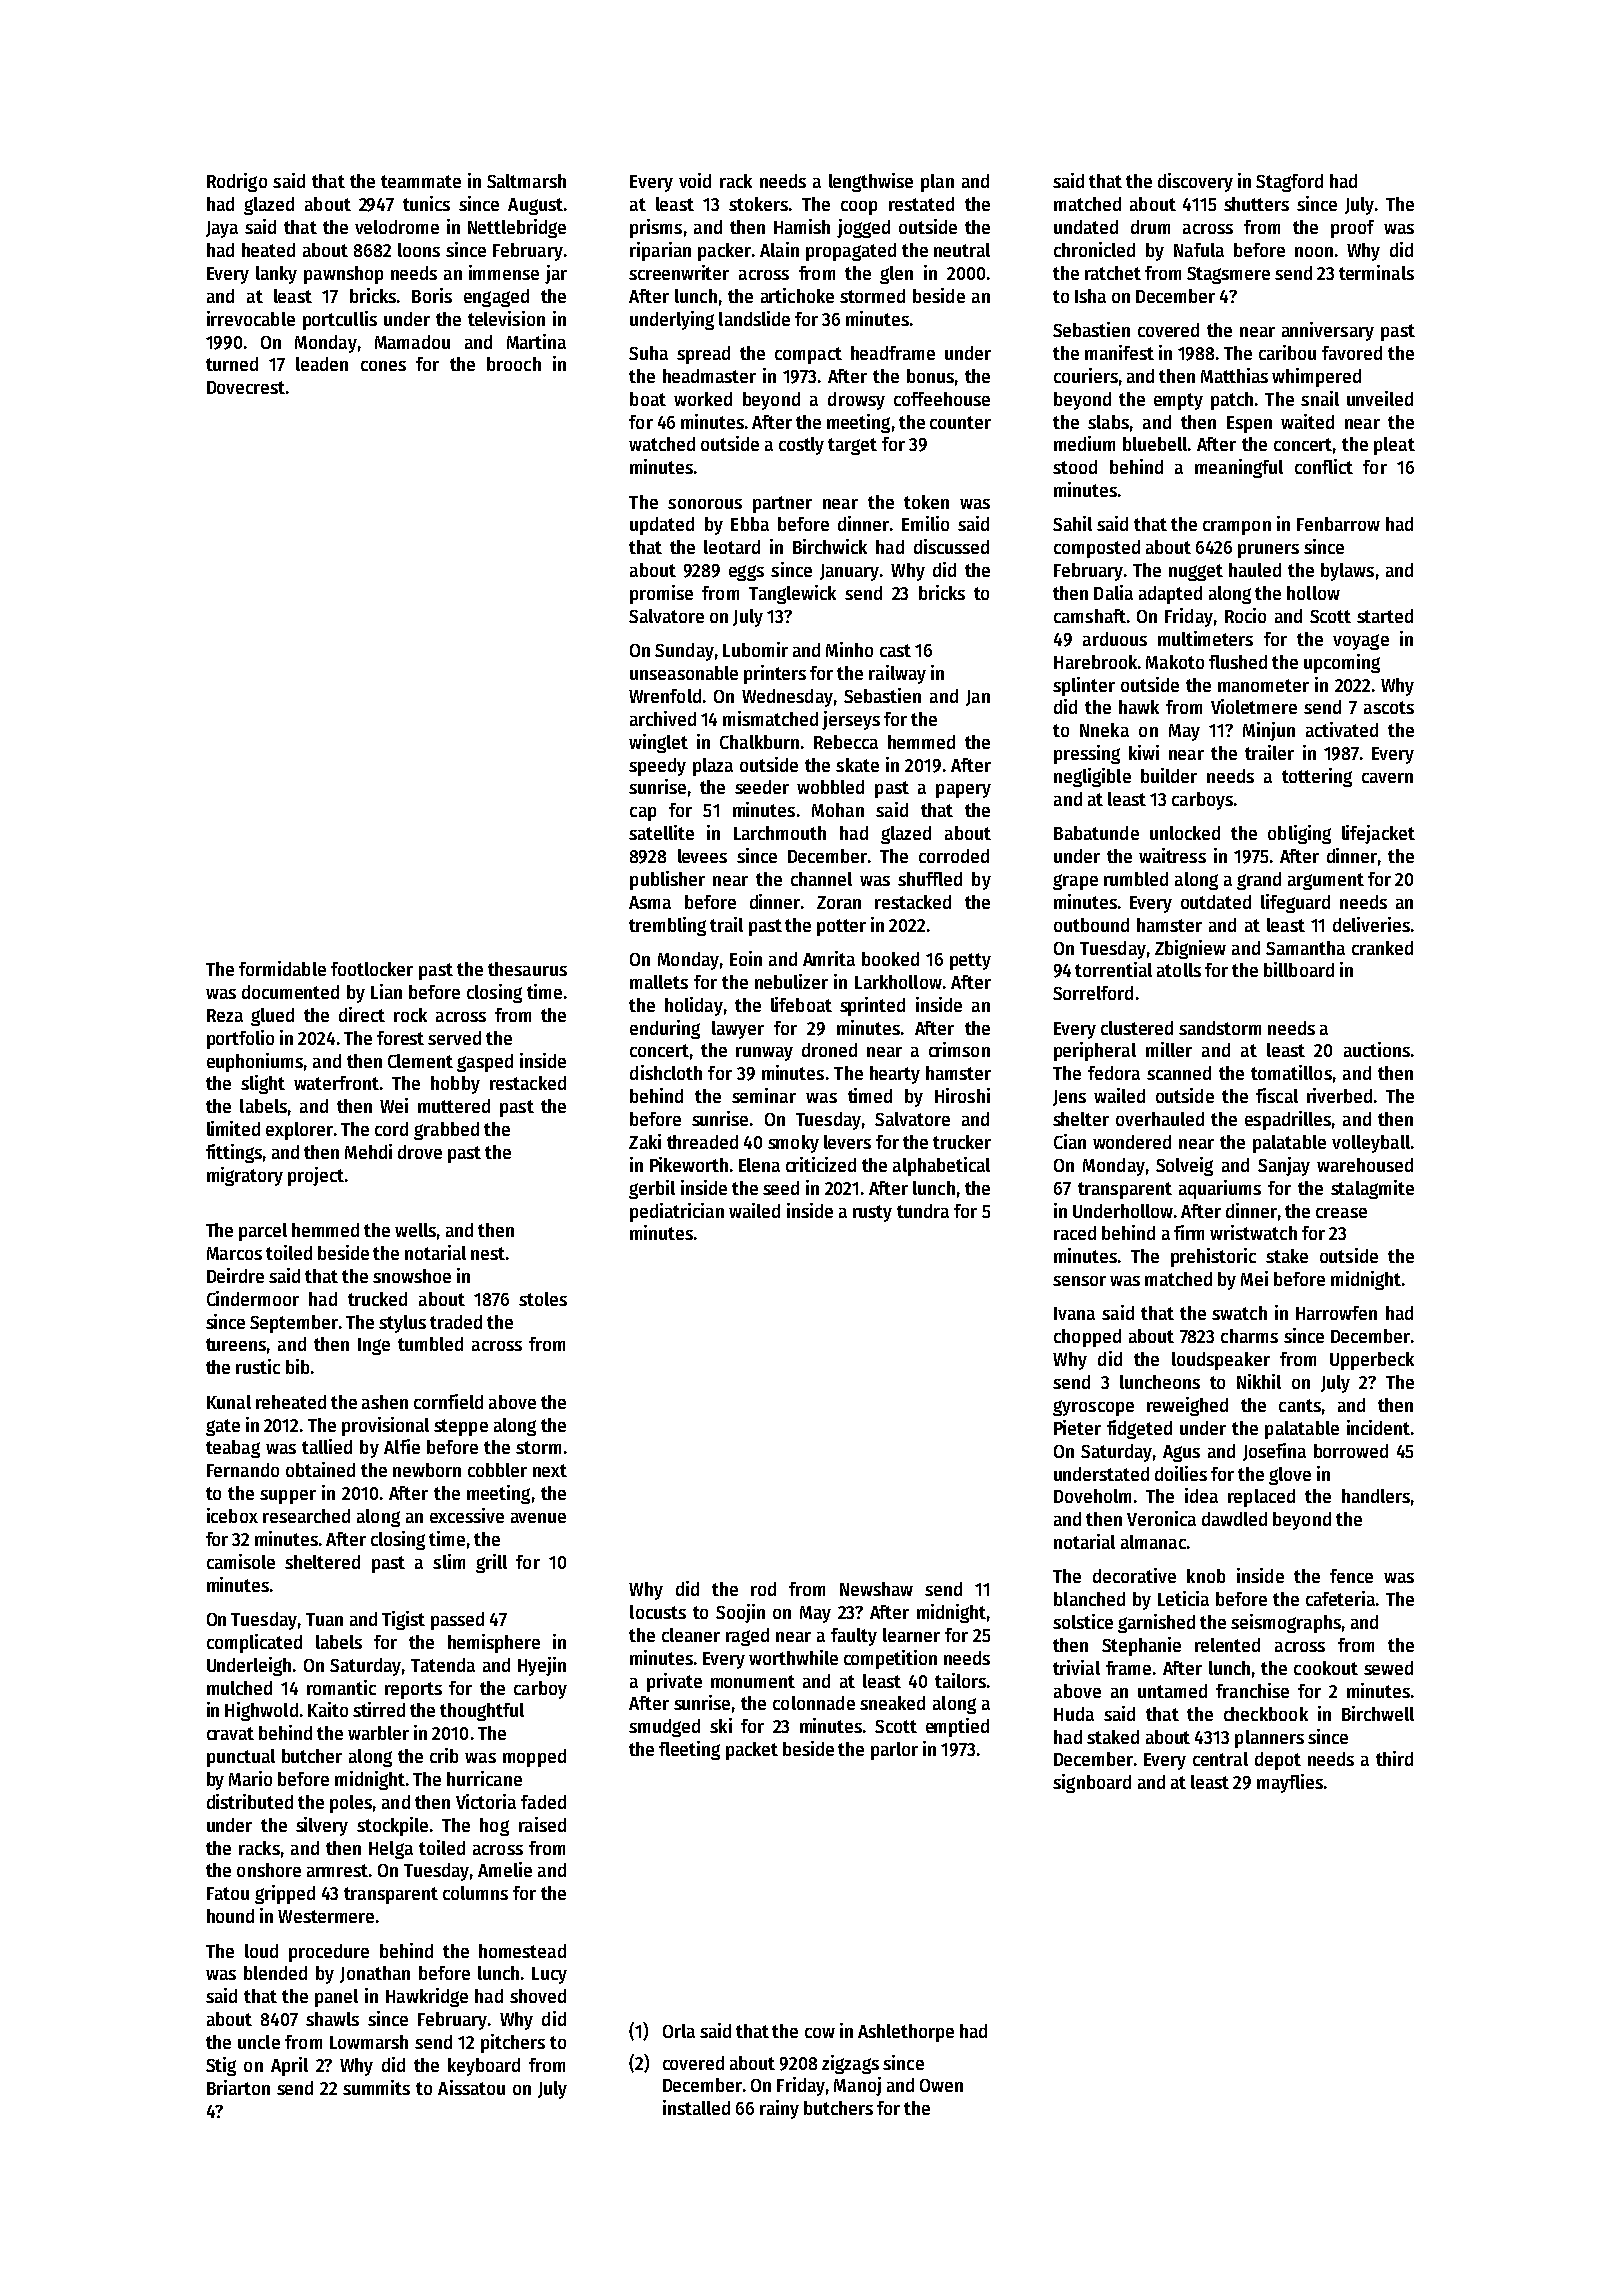 The width and height of the document is (1620, 2292). What do you see at coordinates (852, 446) in the document?
I see `target` at bounding box center [852, 446].
